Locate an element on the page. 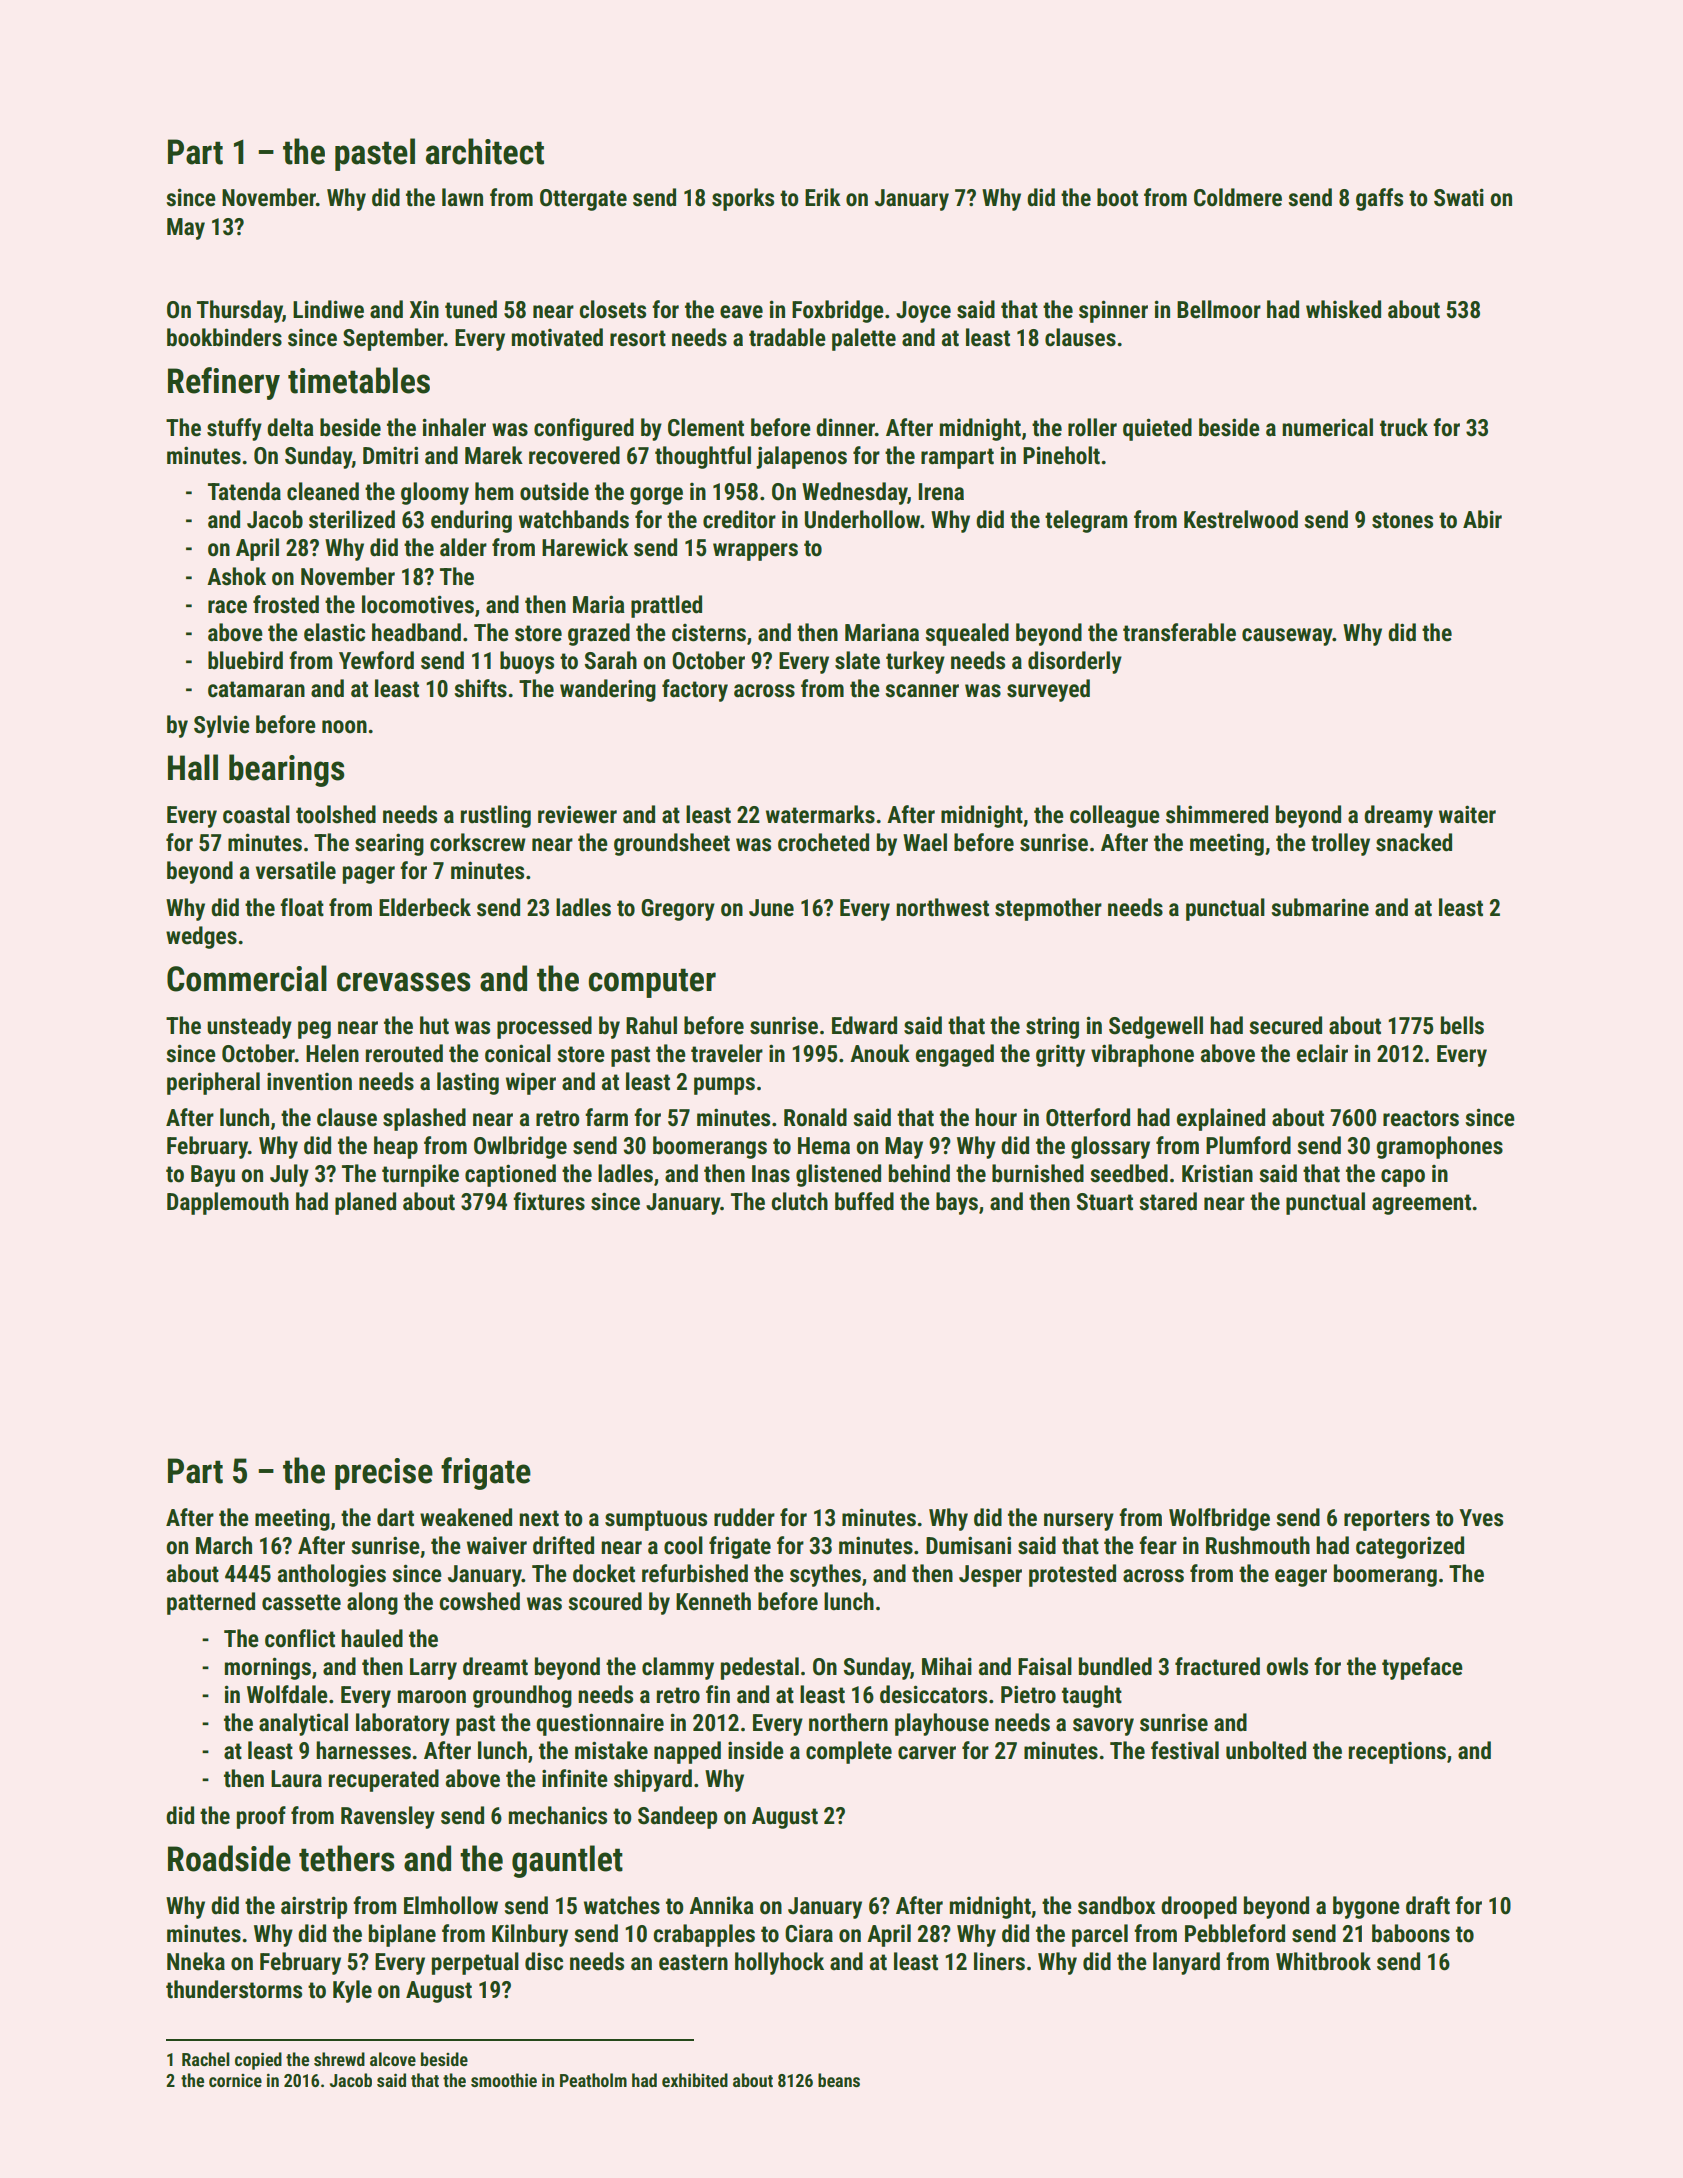  Sylvie is located at coordinates (222, 726).
